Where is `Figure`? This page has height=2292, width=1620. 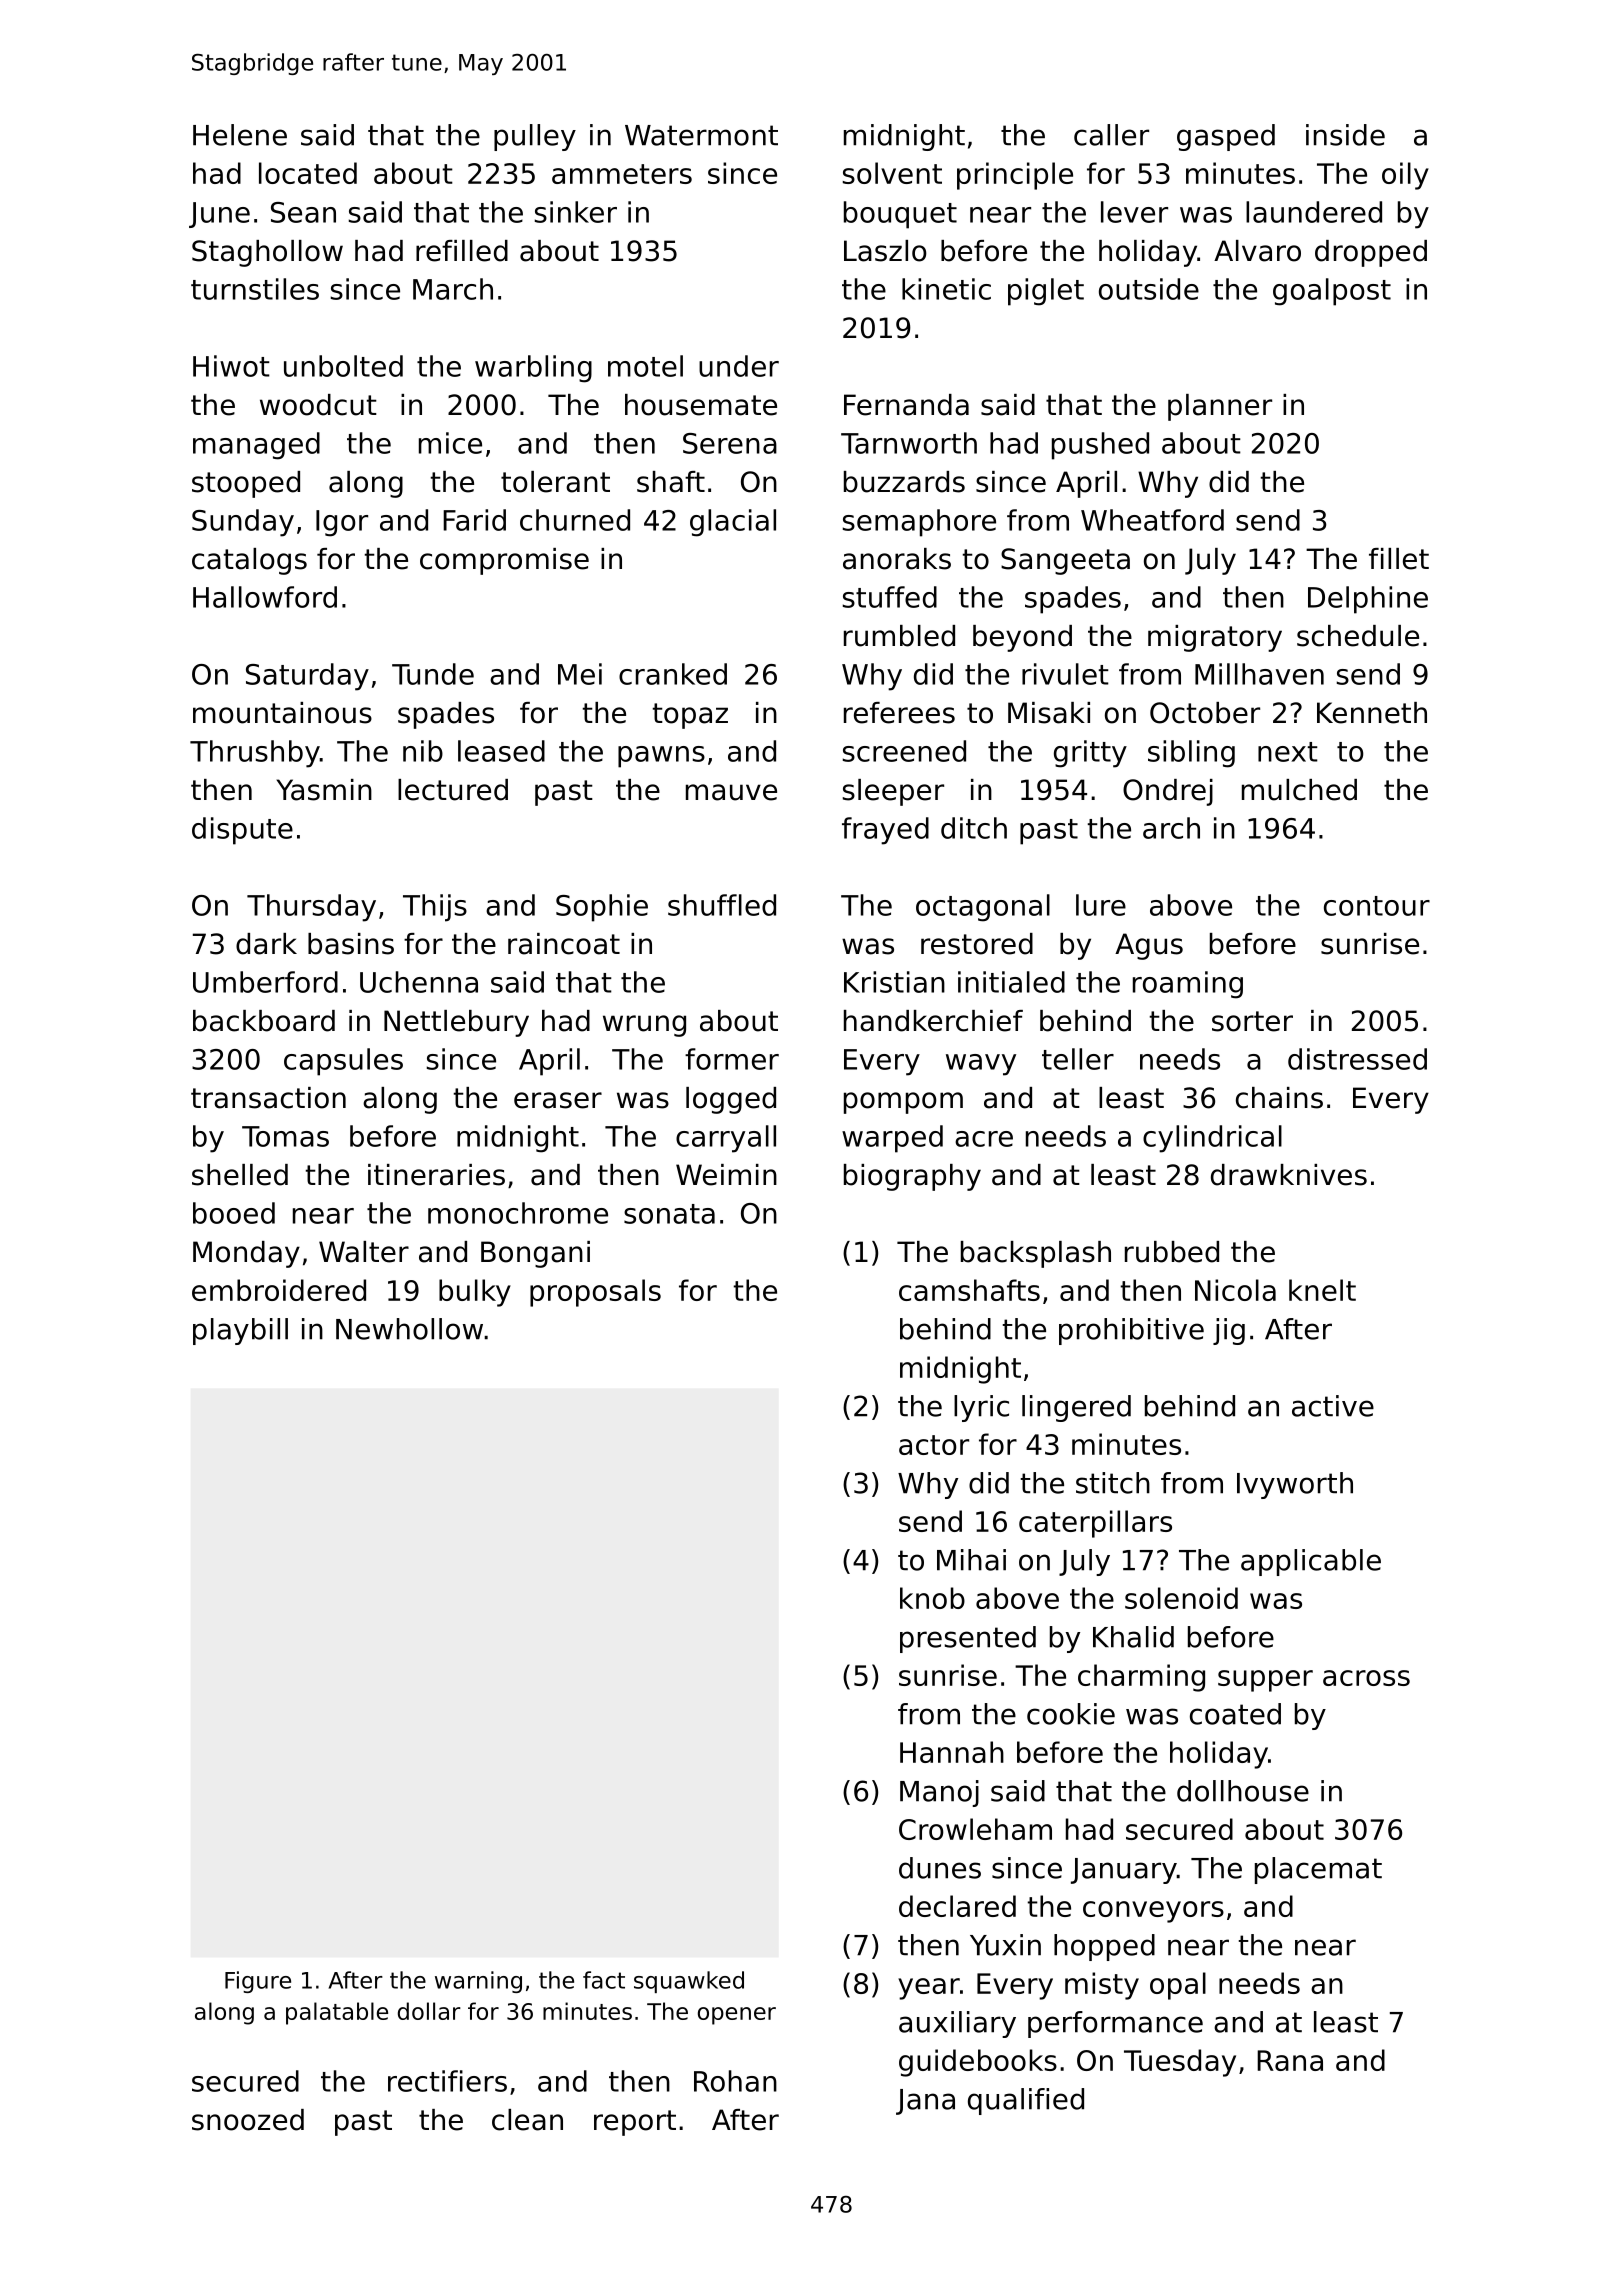
Figure is located at coordinates (258, 1982).
